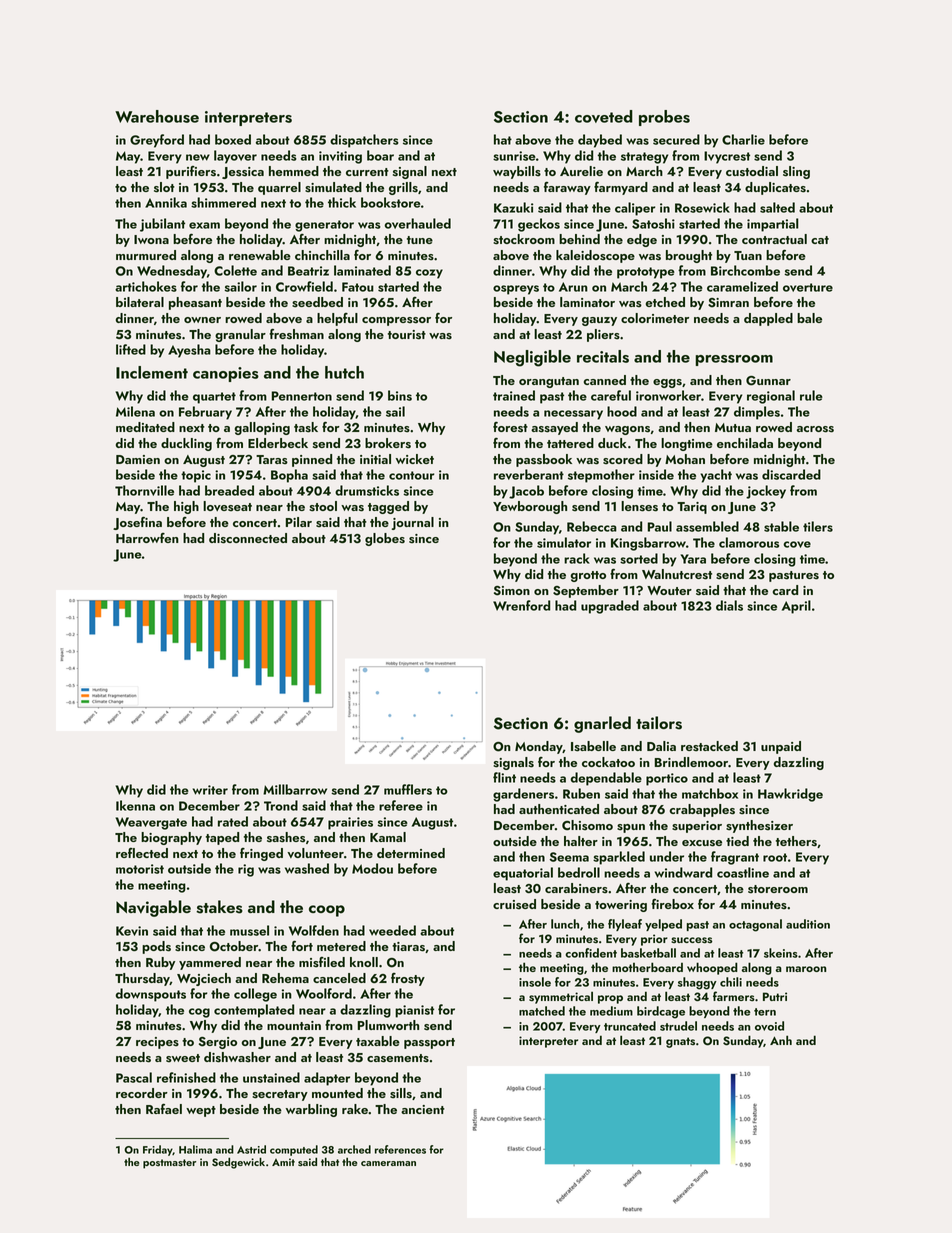 Image resolution: width=952 pixels, height=1233 pixels. What do you see at coordinates (702, 207) in the image?
I see `Rosewick` at bounding box center [702, 207].
